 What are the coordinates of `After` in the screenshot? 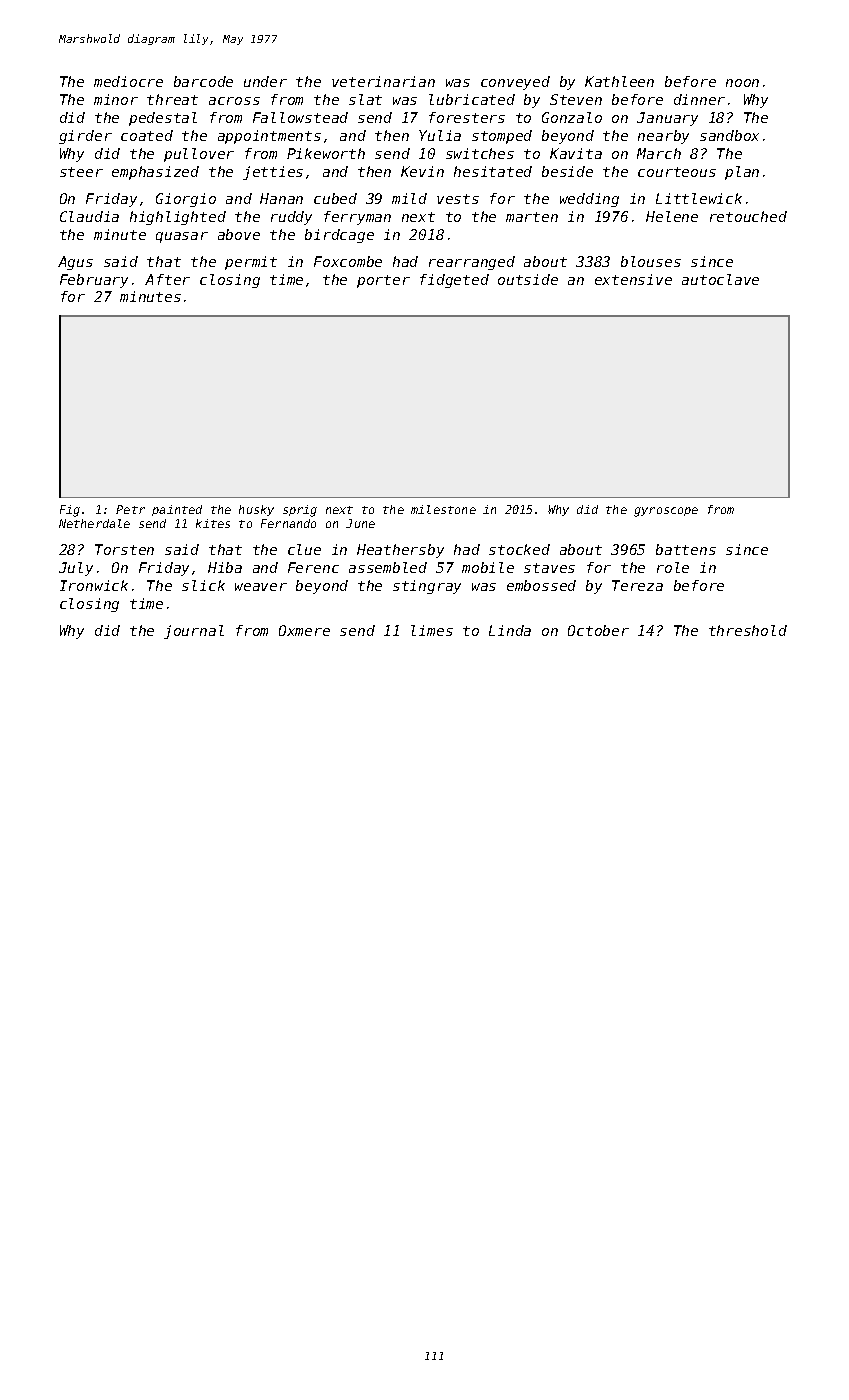 It's located at (167, 279).
